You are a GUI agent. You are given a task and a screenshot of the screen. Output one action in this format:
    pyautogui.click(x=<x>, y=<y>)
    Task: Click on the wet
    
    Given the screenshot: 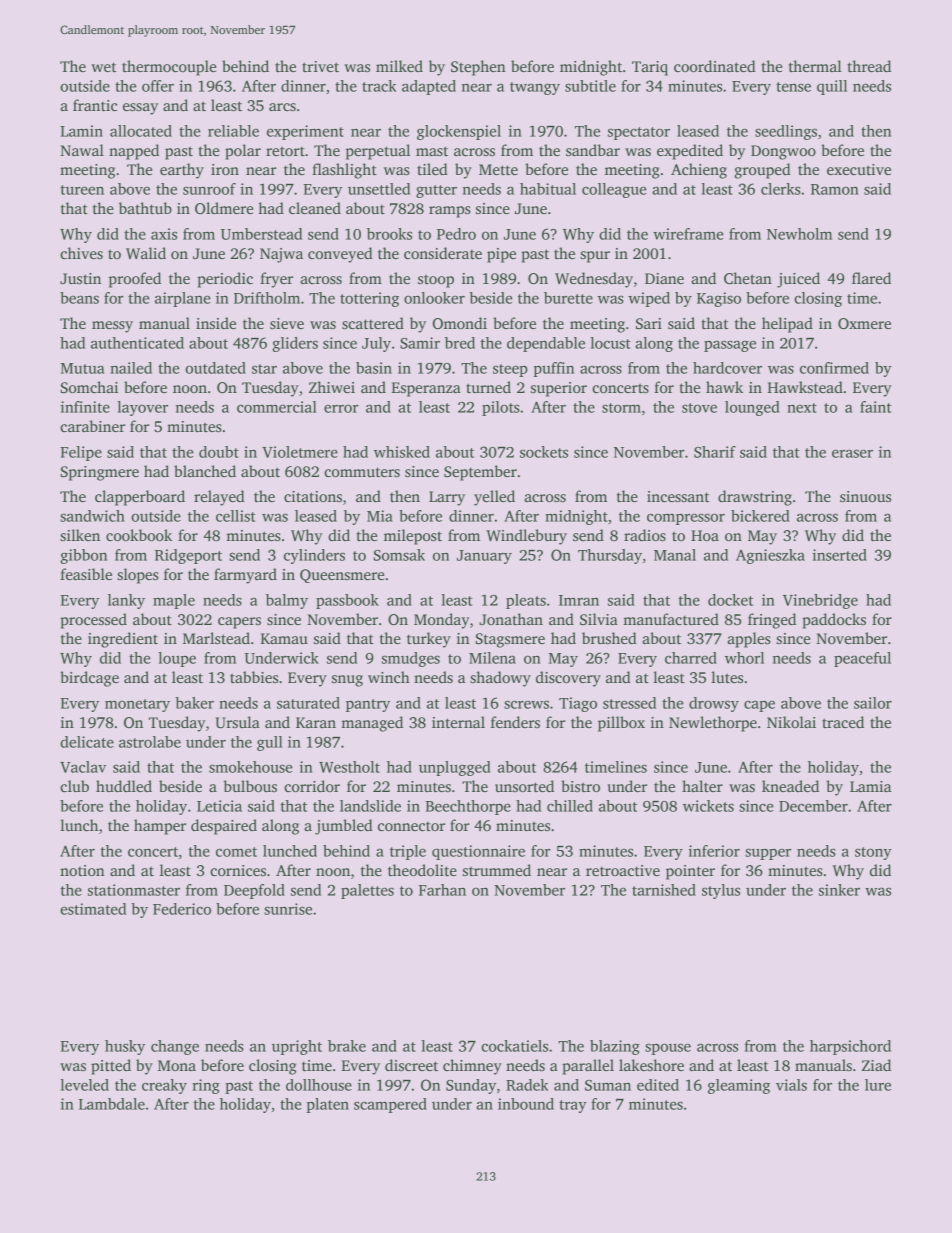 What is the action you would take?
    pyautogui.click(x=104, y=67)
